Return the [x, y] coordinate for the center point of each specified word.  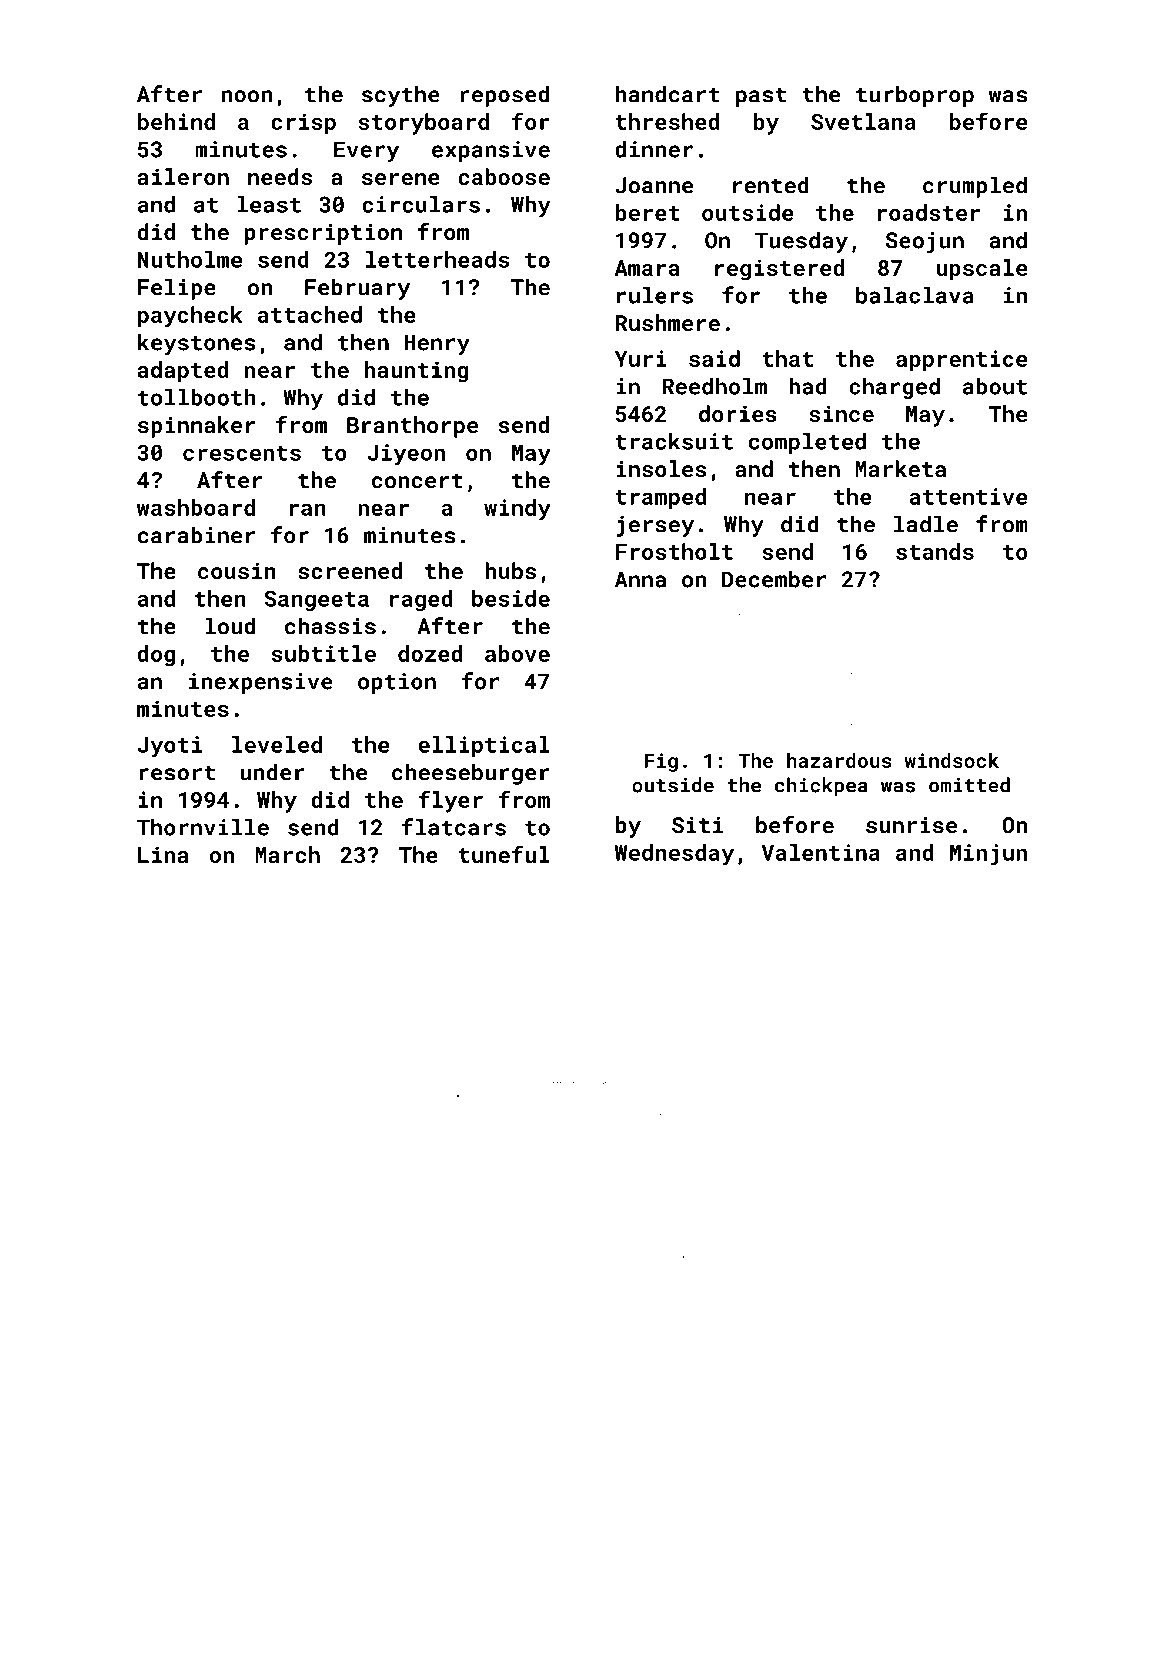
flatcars [454, 827]
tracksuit [674, 441]
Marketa [900, 469]
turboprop [915, 96]
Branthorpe [412, 427]
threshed [667, 121]
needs [280, 176]
